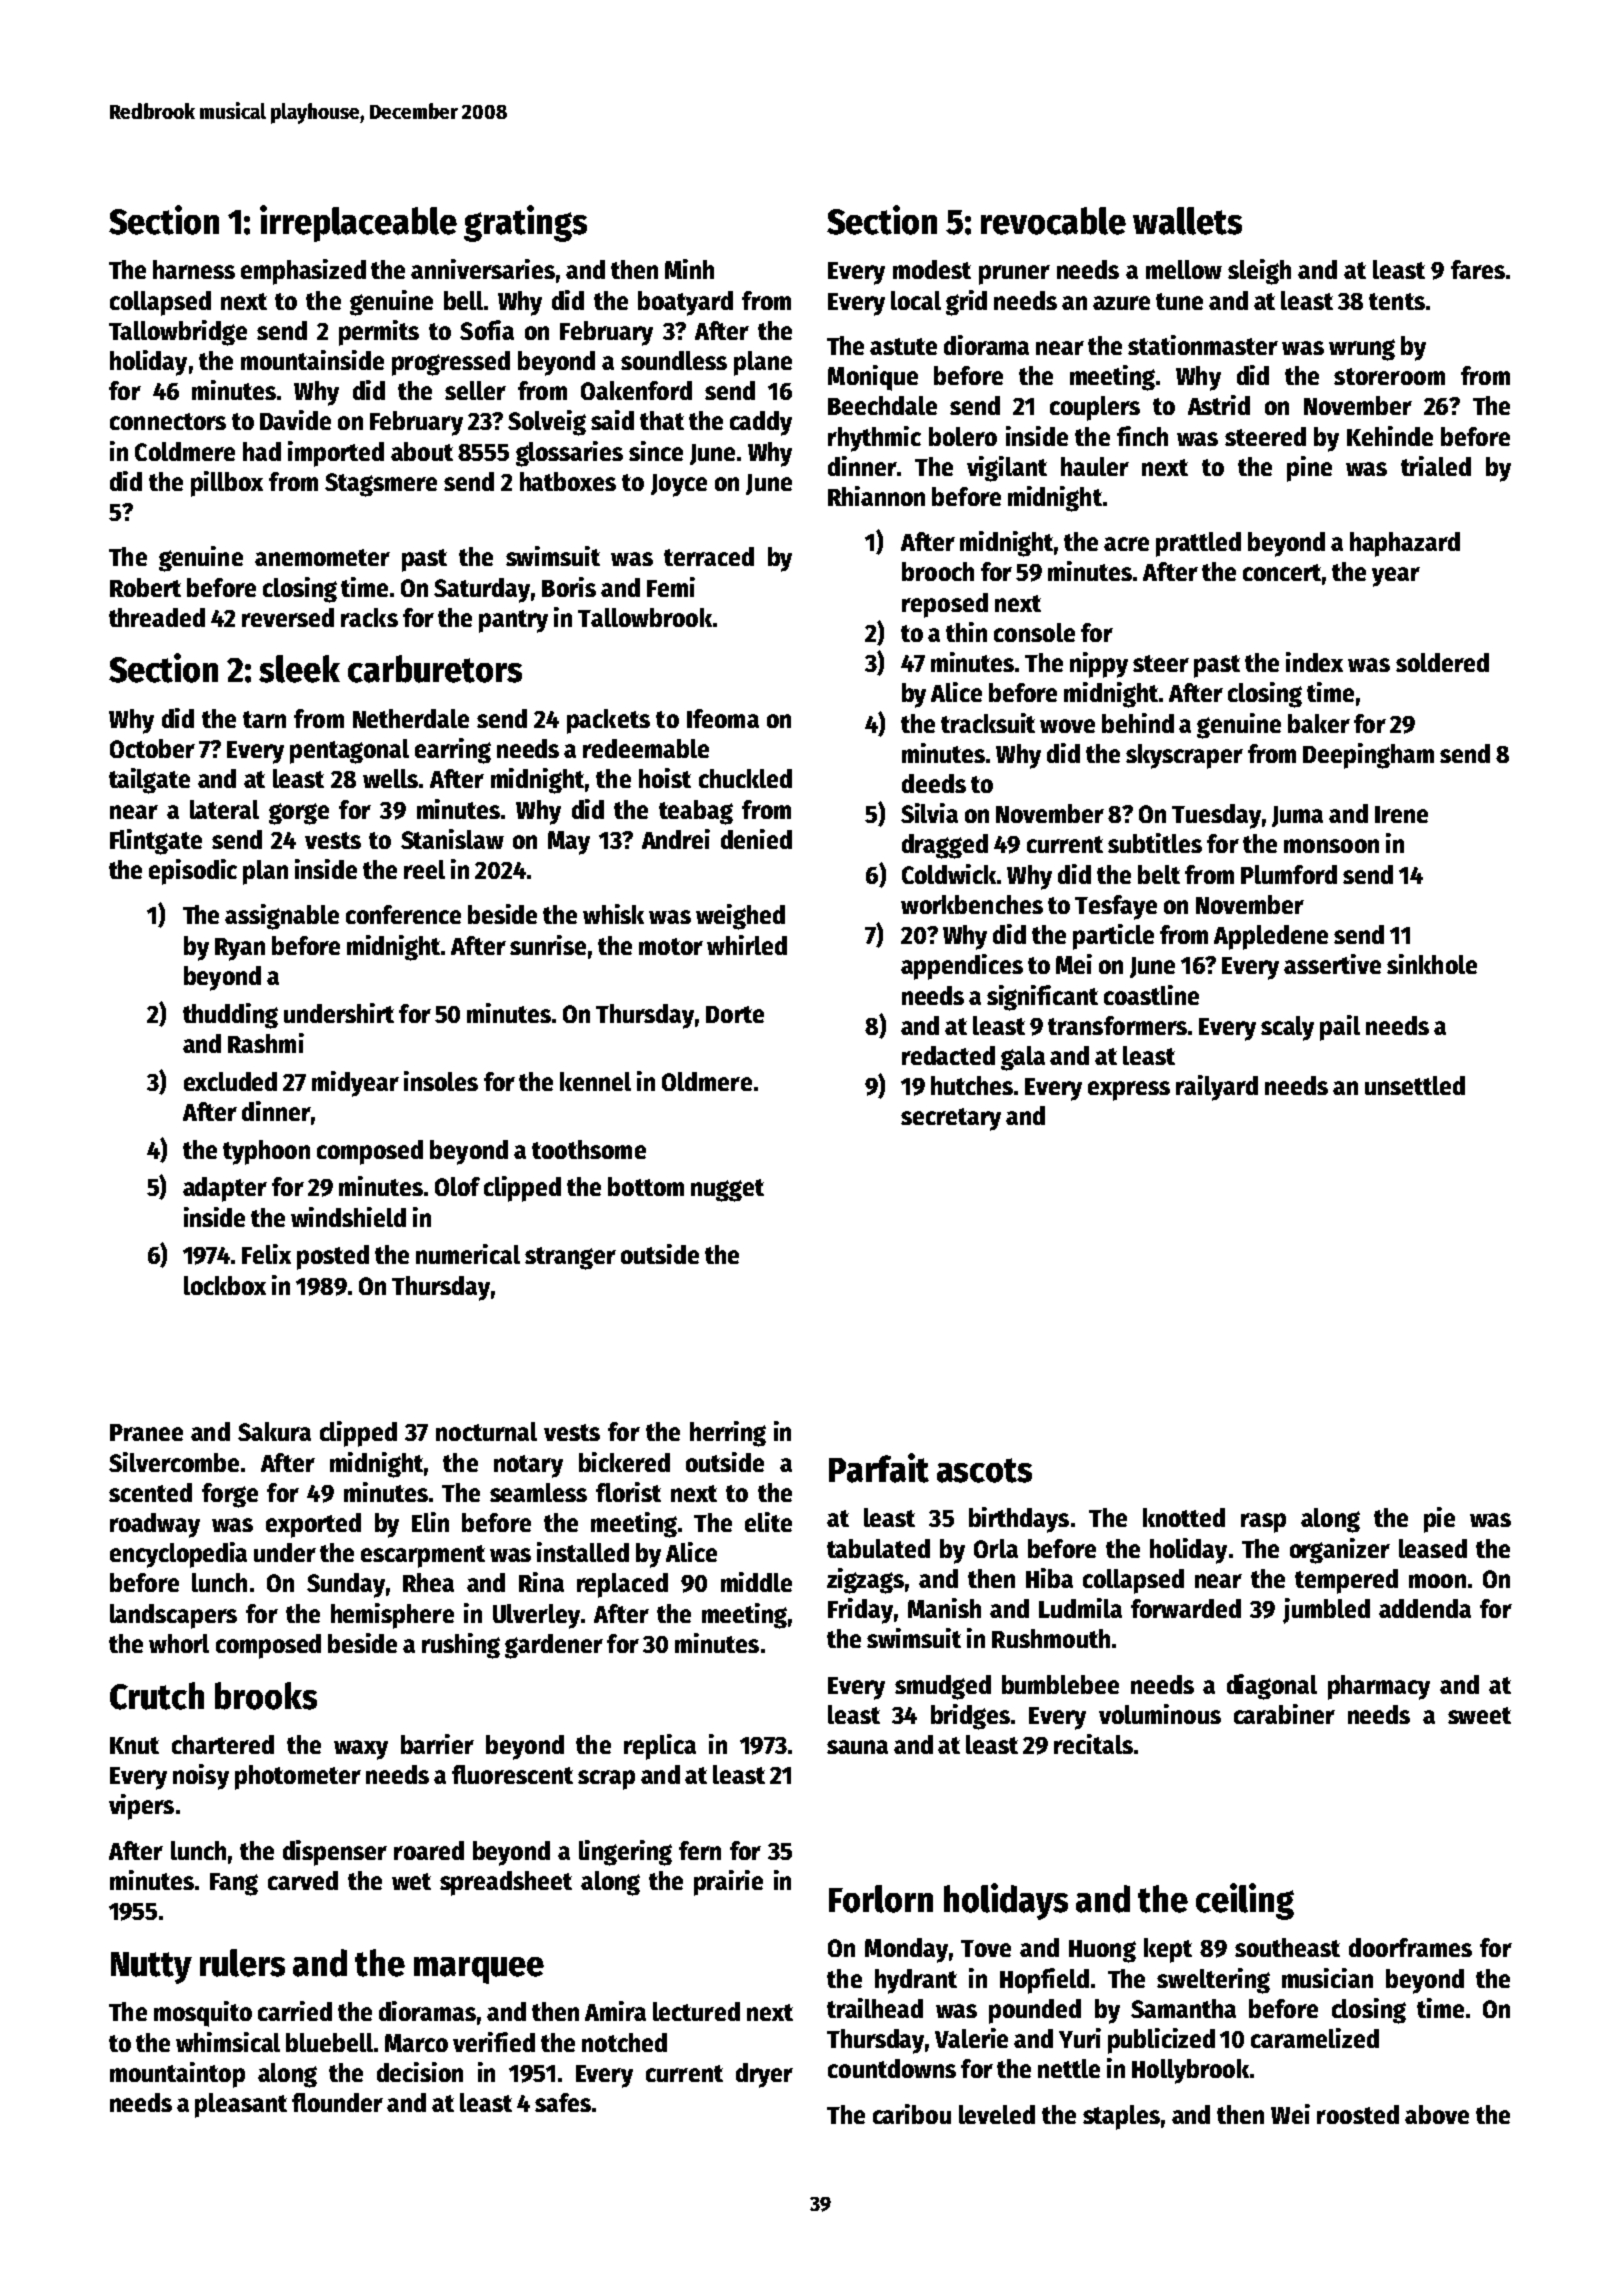 The height and width of the screenshot is (2292, 1620). Describe the element at coordinates (156, 842) in the screenshot. I see `Flintgate` at that location.
